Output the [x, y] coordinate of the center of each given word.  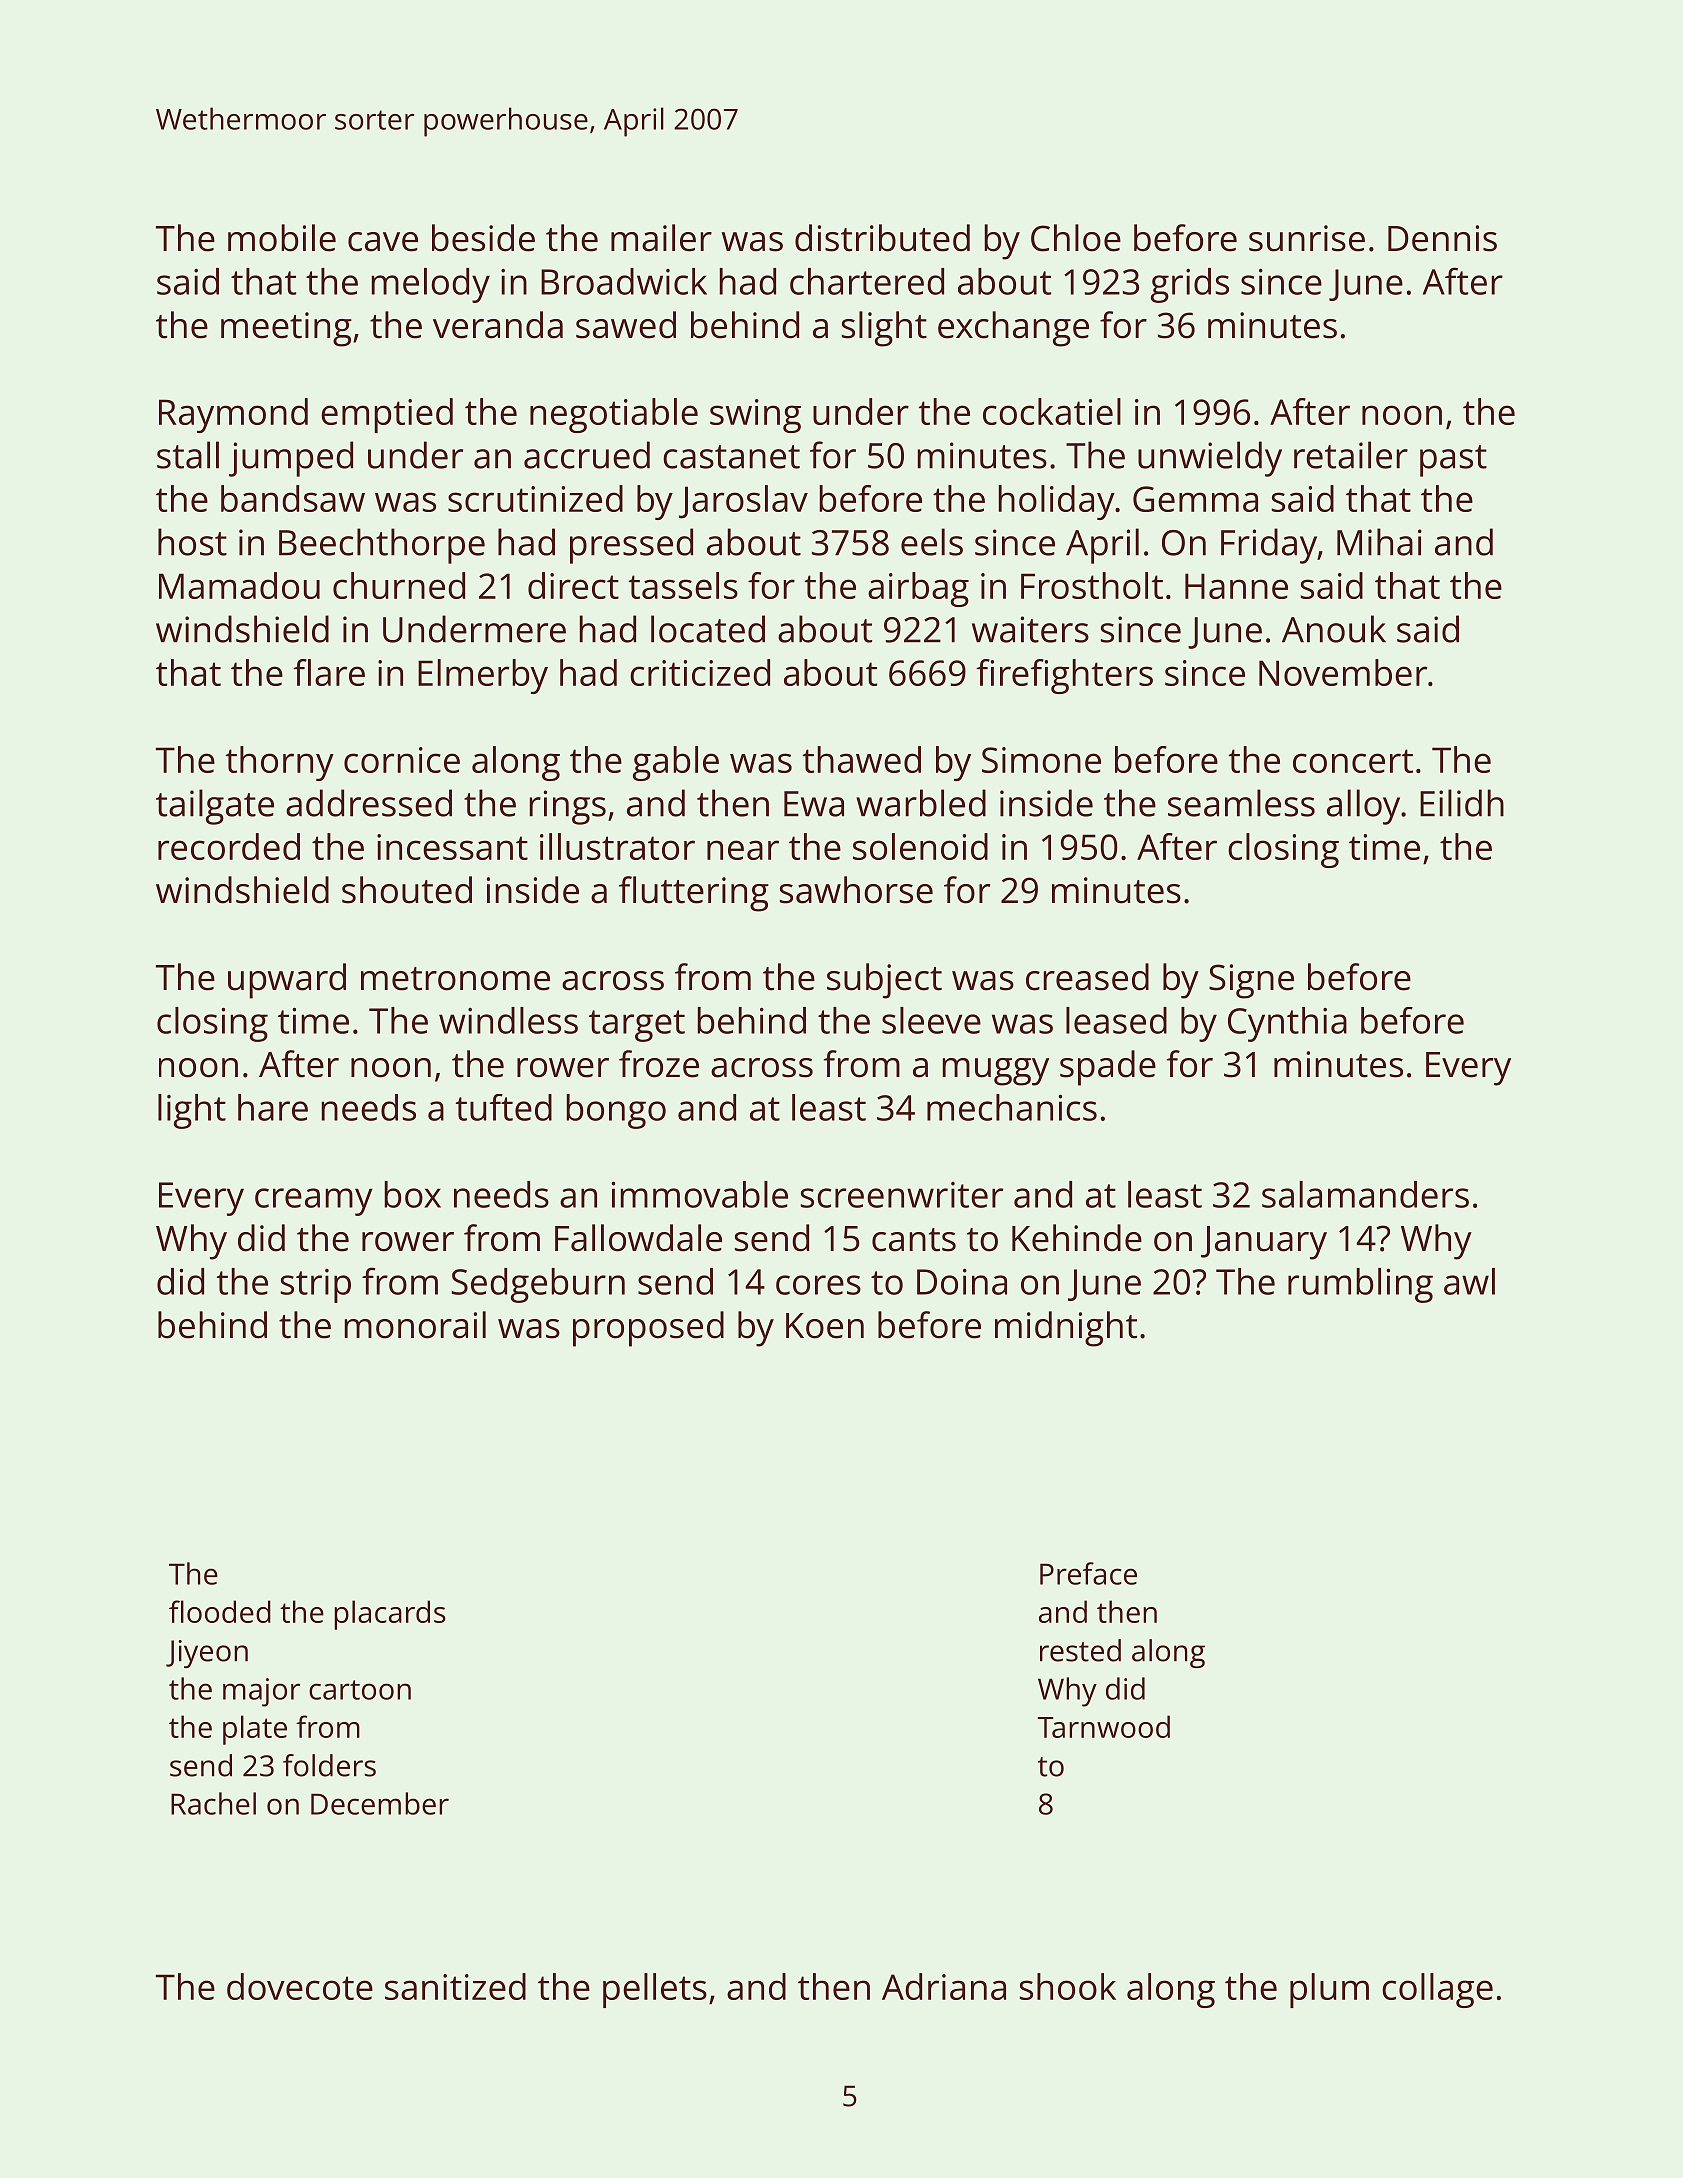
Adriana [944, 1986]
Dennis [1442, 238]
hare [273, 1107]
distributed [882, 238]
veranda [498, 325]
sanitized [455, 1986]
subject [884, 981]
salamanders [1365, 1194]
